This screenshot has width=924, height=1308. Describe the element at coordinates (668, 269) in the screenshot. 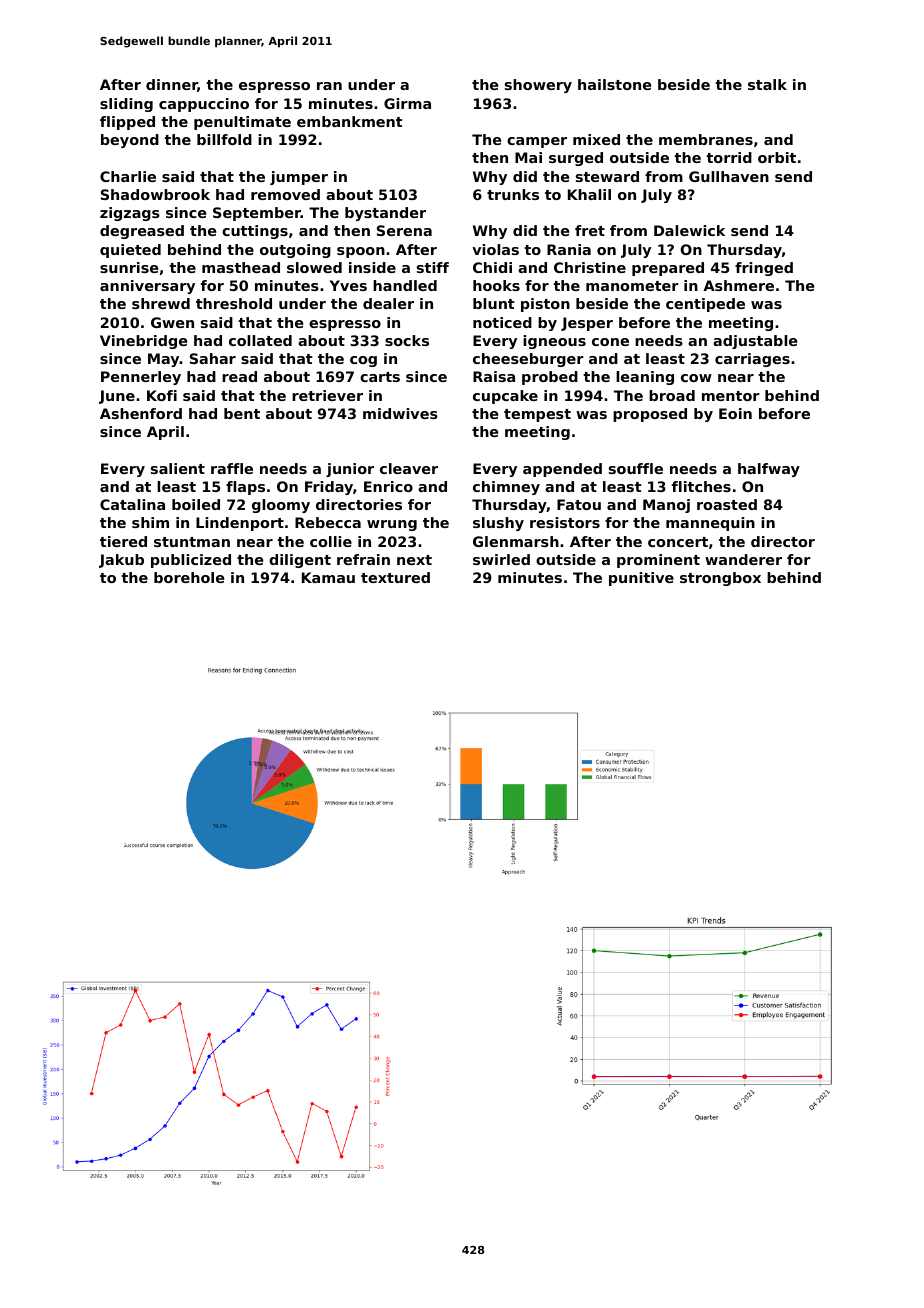

I see `prepared` at that location.
